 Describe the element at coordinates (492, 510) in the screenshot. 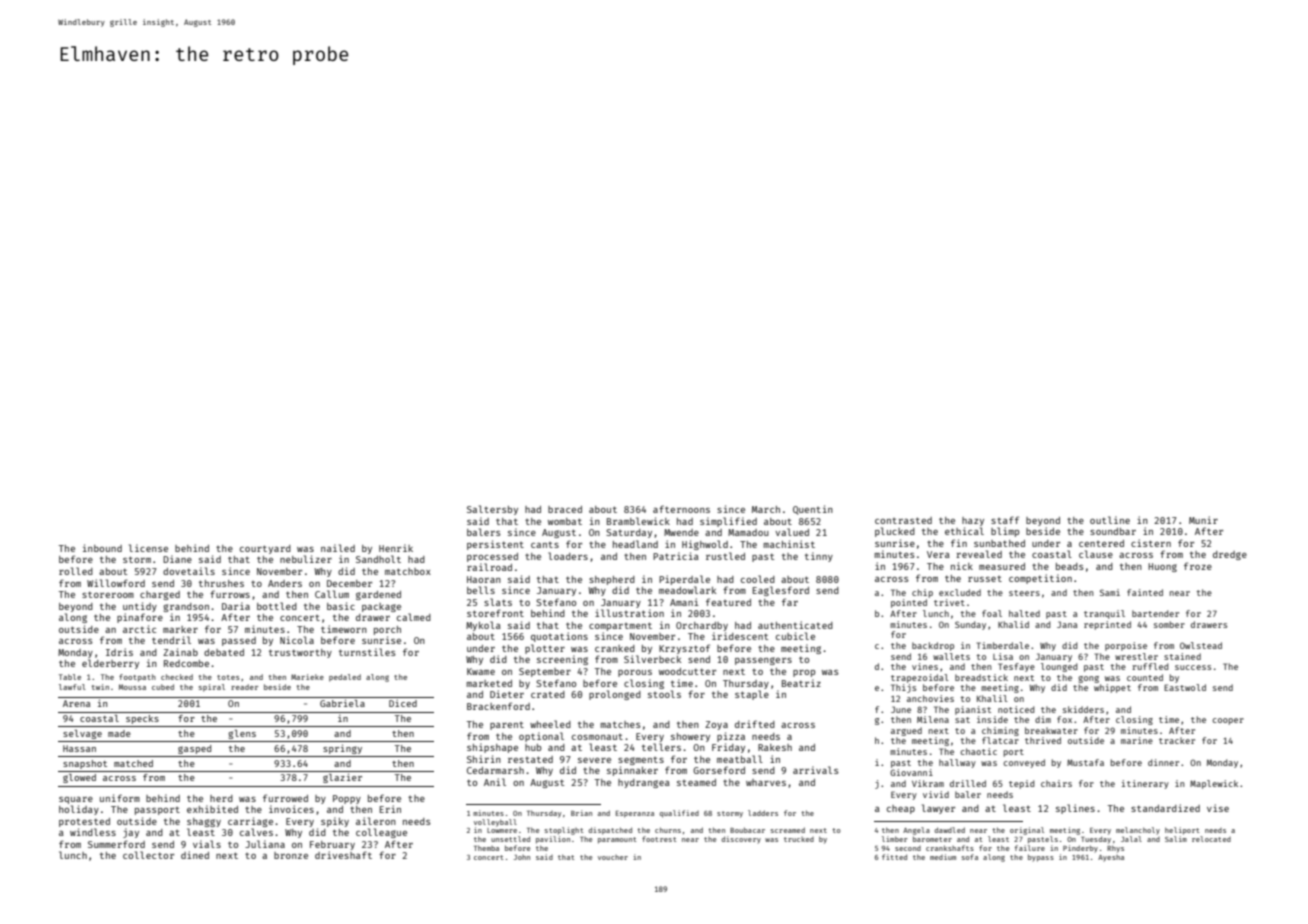

I see `Saltersby` at that location.
